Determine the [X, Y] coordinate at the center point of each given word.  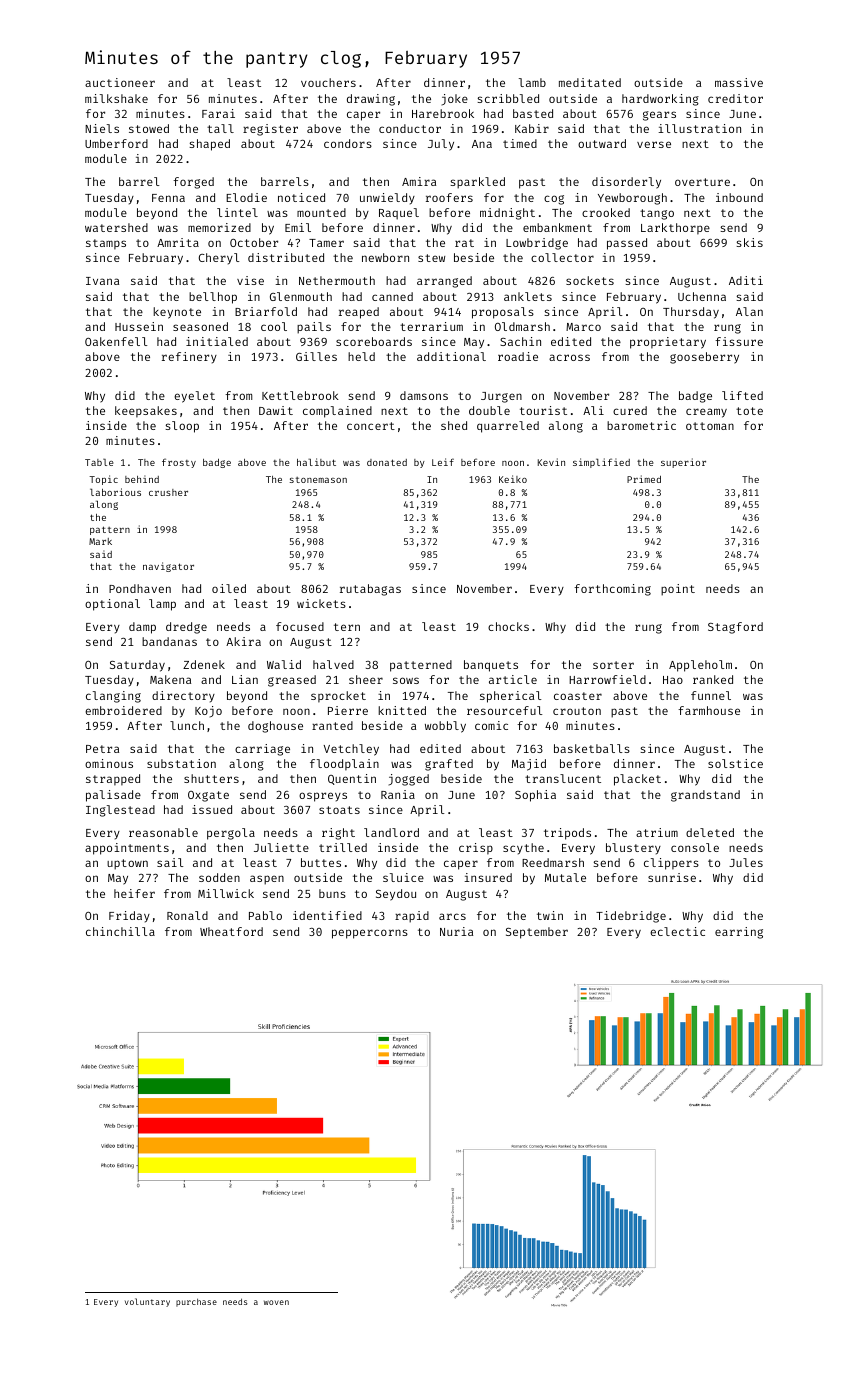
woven [276, 1302]
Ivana [102, 281]
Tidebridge [631, 917]
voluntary [147, 1302]
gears [659, 116]
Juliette [281, 847]
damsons [424, 395]
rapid [412, 917]
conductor [410, 128]
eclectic [677, 931]
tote [749, 411]
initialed [217, 341]
